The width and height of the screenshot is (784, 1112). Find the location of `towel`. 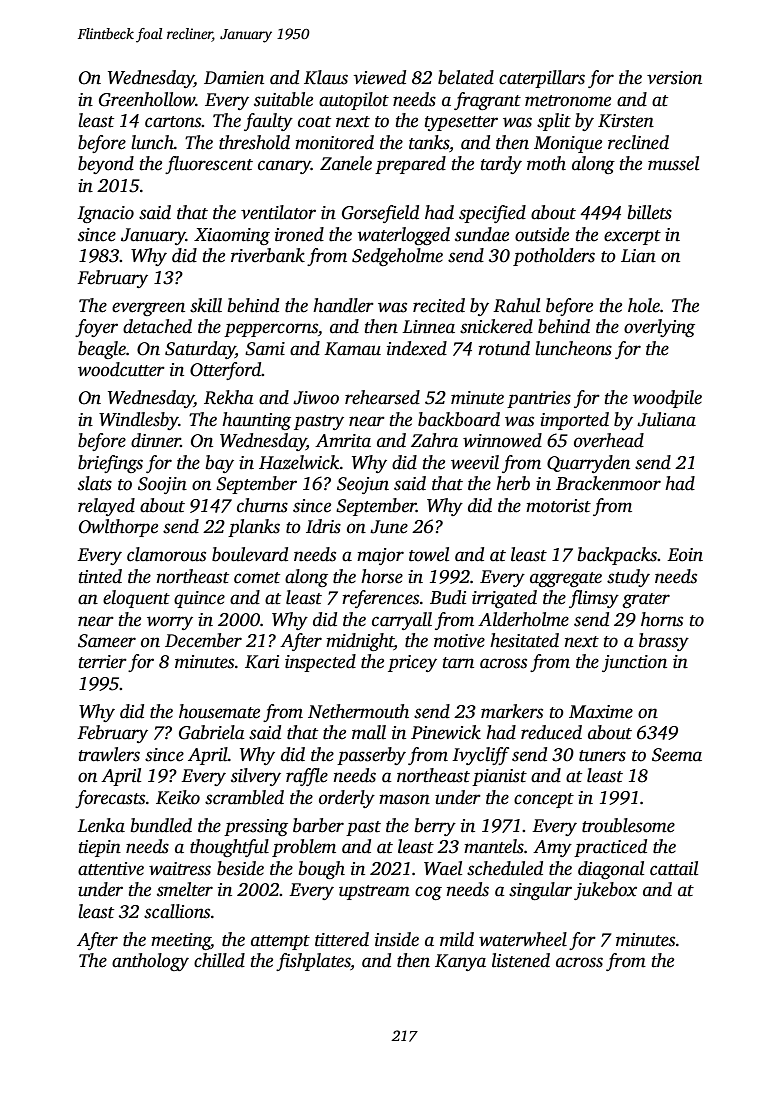

towel is located at coordinates (429, 554).
